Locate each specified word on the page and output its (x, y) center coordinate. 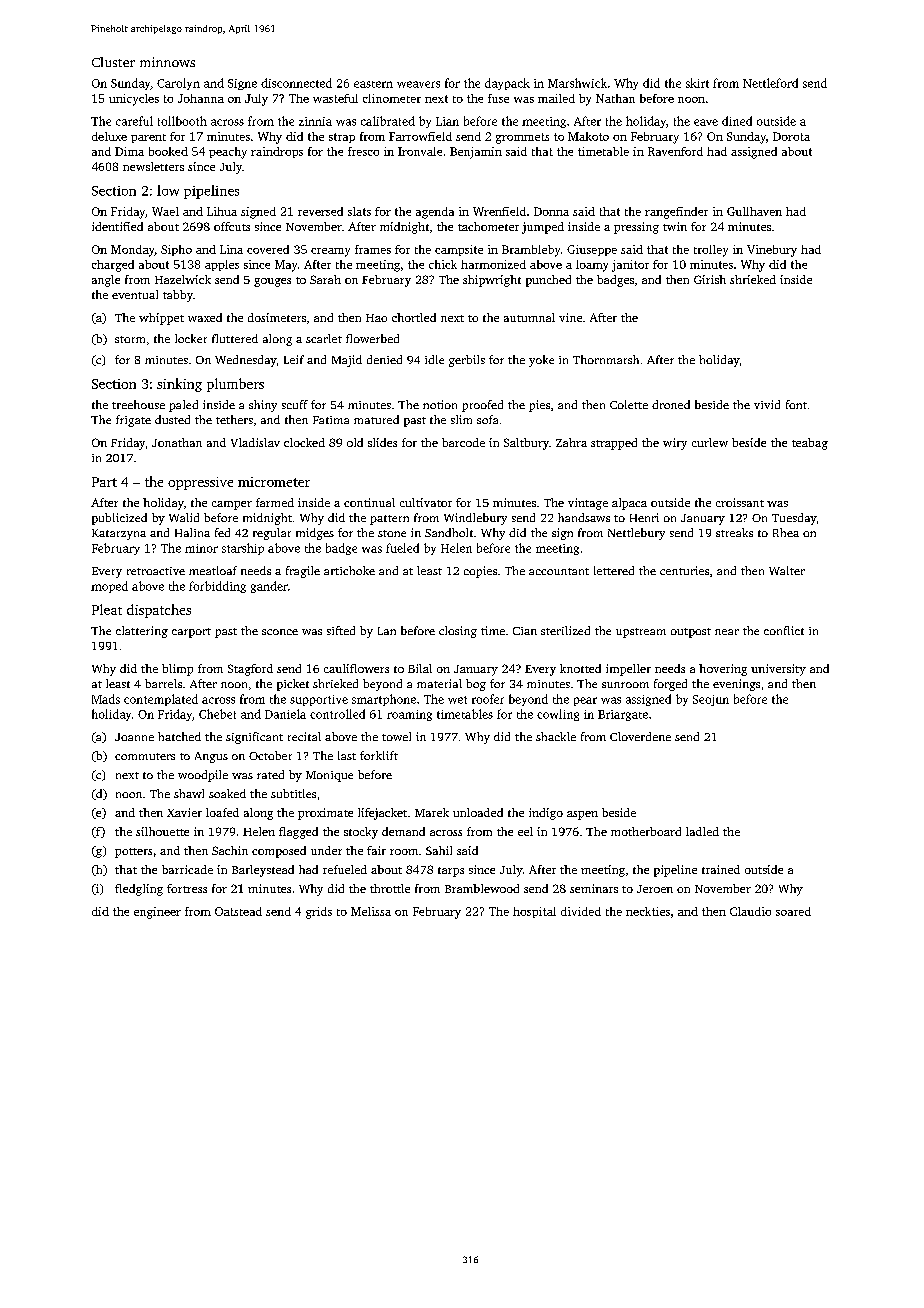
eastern (373, 84)
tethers (234, 419)
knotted (580, 668)
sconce (280, 632)
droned (671, 404)
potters (133, 853)
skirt (697, 83)
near (727, 632)
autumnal (529, 317)
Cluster (113, 62)
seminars (594, 888)
